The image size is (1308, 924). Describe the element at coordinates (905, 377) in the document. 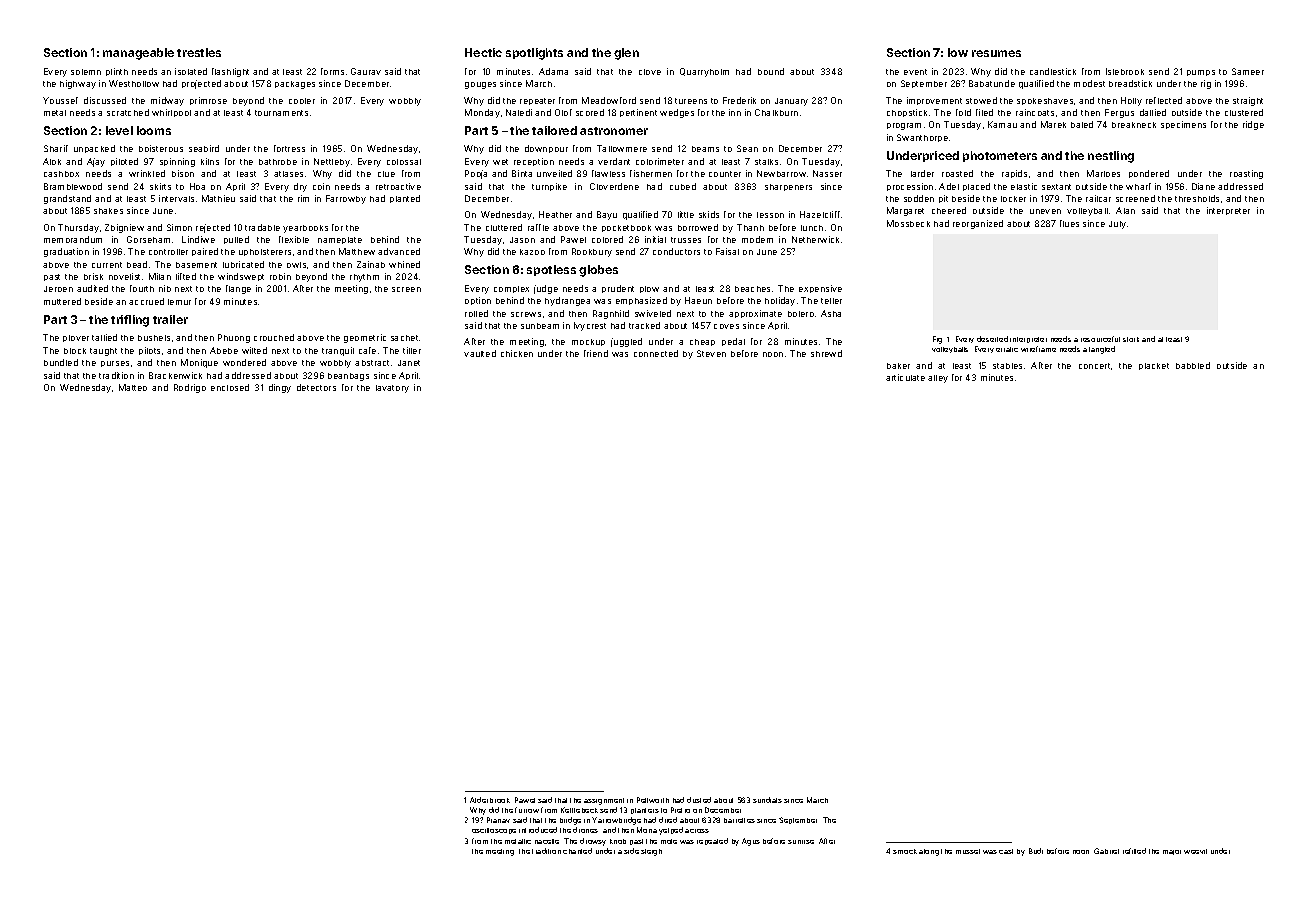

I see `articulate` at that location.
